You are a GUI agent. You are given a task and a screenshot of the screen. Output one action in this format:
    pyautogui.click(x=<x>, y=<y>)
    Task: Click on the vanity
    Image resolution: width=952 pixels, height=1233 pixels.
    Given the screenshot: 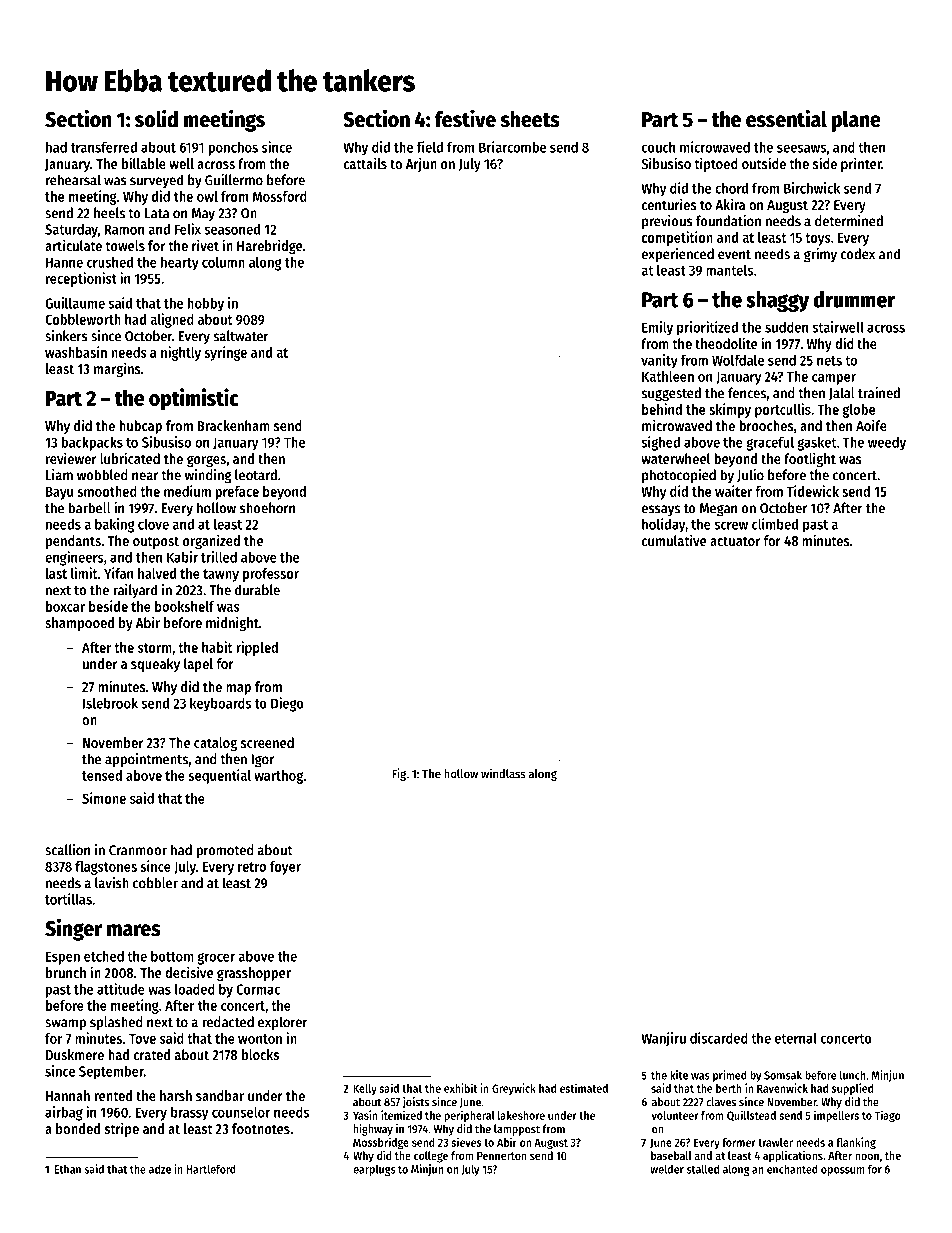 What is the action you would take?
    pyautogui.click(x=659, y=361)
